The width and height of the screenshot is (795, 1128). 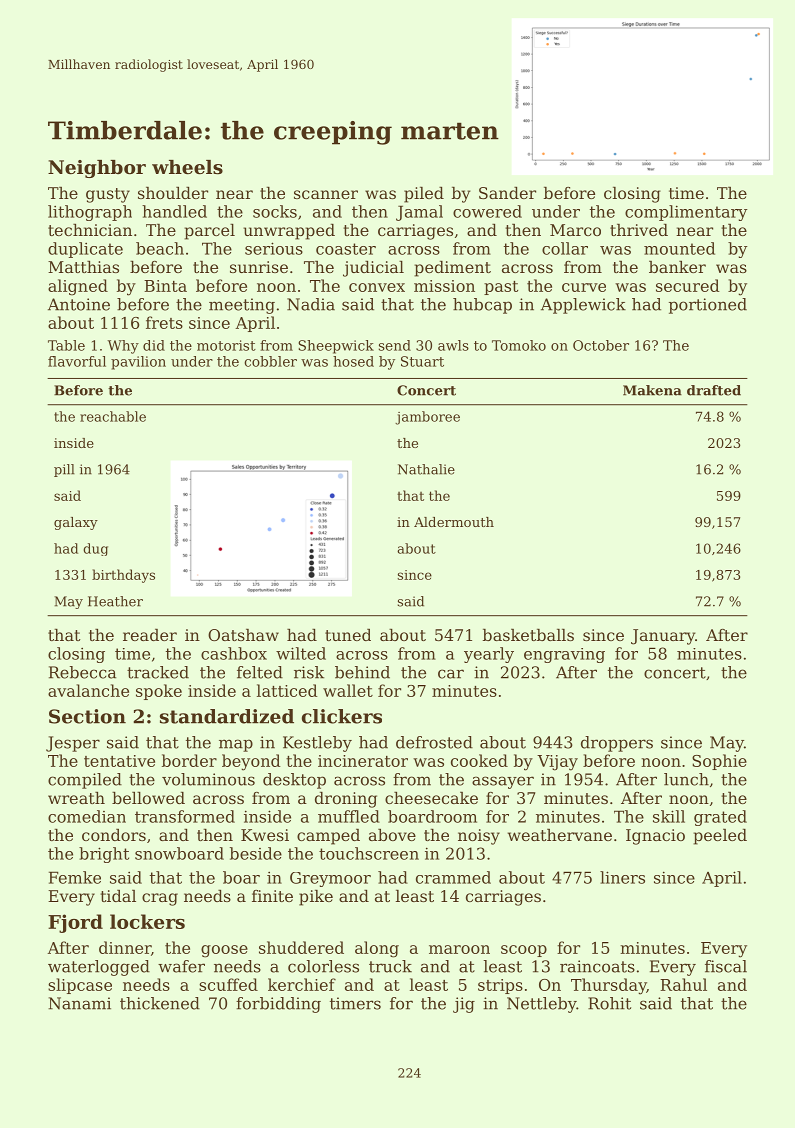 What do you see at coordinates (75, 877) in the screenshot?
I see `Femke` at bounding box center [75, 877].
